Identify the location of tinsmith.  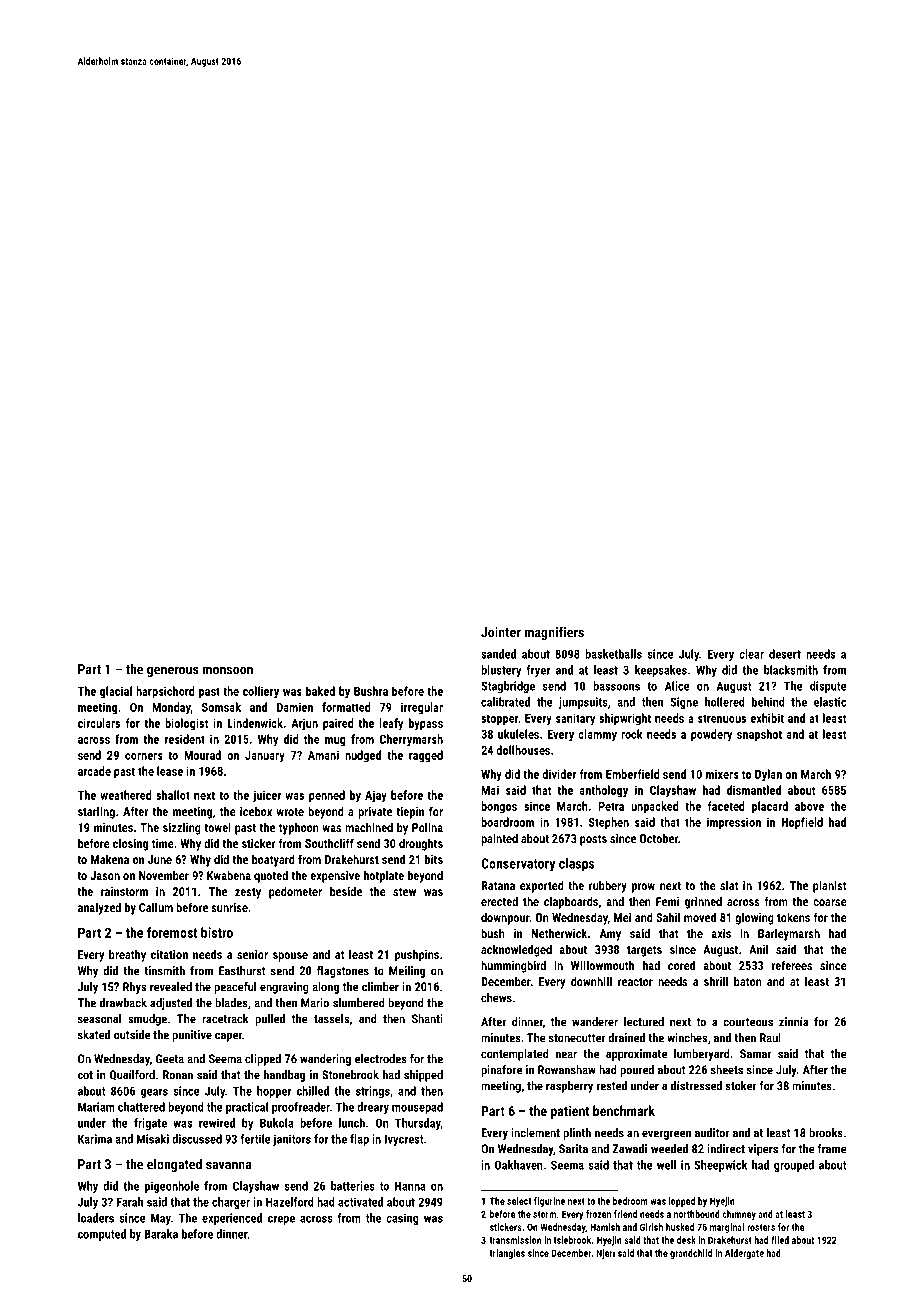
(164, 971).
